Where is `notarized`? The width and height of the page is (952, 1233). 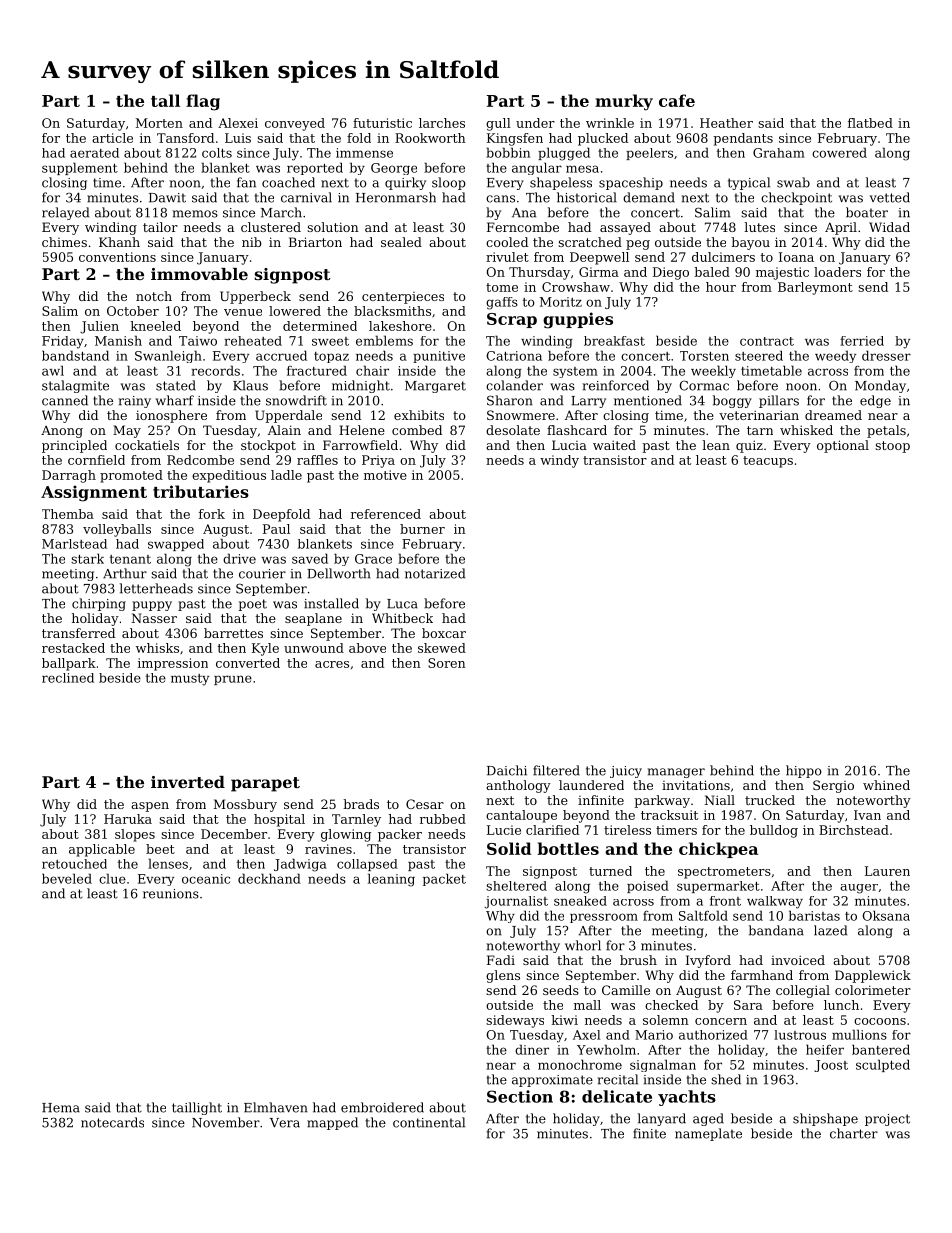
notarized is located at coordinates (435, 573).
